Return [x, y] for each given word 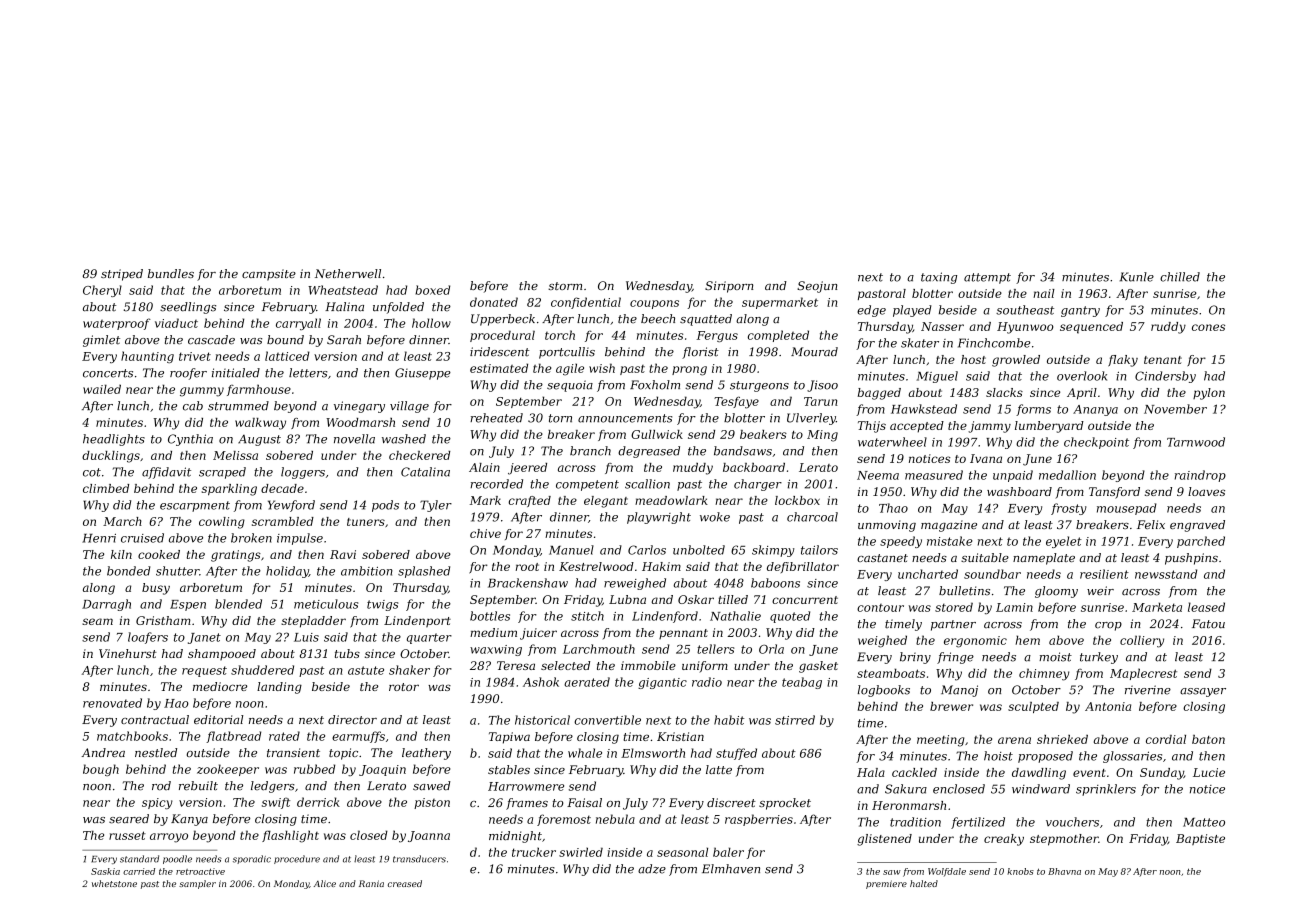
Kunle [1137, 277]
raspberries [759, 820]
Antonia [1108, 706]
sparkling [229, 490]
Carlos [647, 550]
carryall [298, 324]
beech [658, 319]
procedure [297, 859]
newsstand [1166, 574]
